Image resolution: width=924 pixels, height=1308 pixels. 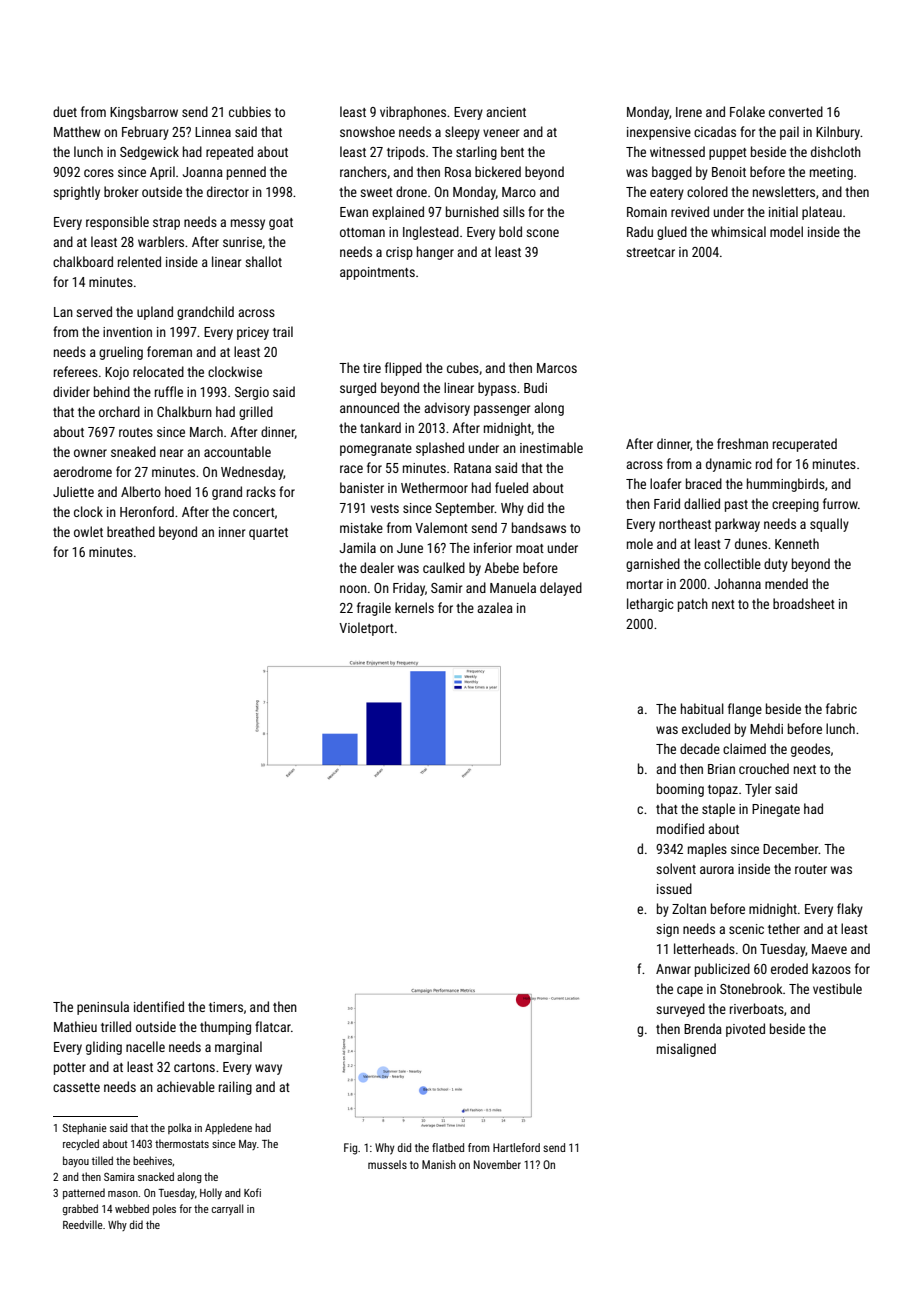 What do you see at coordinates (747, 111) in the document?
I see `Folake` at bounding box center [747, 111].
